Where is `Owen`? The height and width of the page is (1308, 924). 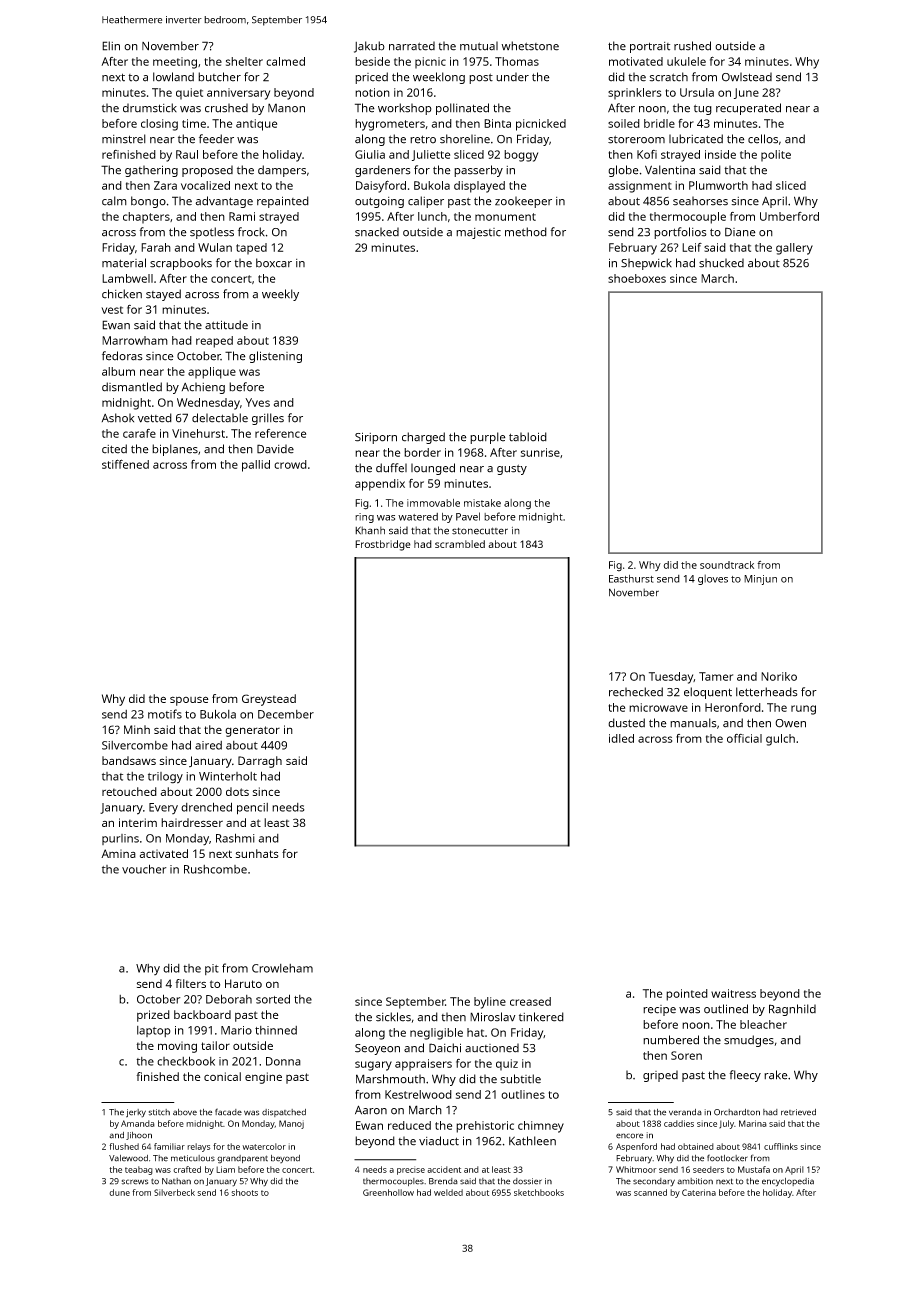 Owen is located at coordinates (790, 723).
